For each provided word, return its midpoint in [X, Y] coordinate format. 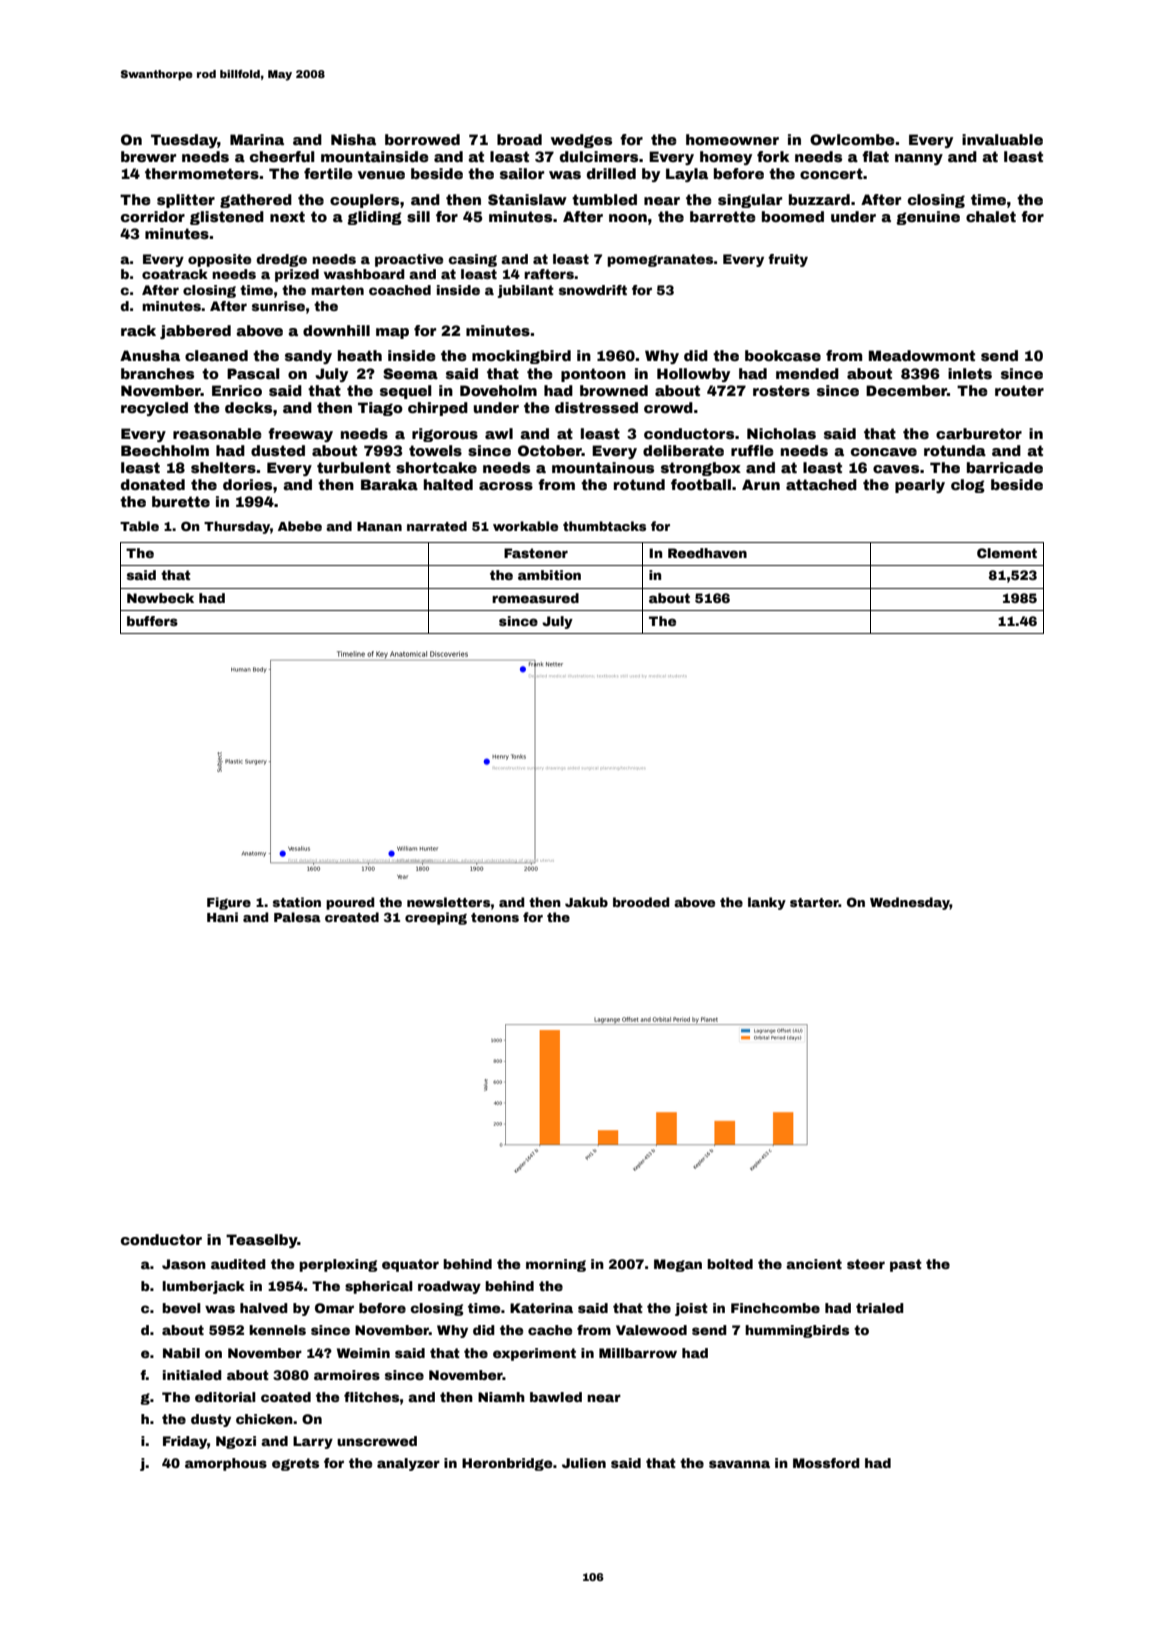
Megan [678, 1265]
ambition [549, 575]
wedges [581, 141]
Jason [184, 1264]
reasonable [217, 433]
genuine [928, 218]
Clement [1007, 553]
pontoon [593, 375]
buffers [152, 621]
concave [884, 452]
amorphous [226, 1464]
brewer [148, 156]
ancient [814, 1264]
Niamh [501, 1397]
